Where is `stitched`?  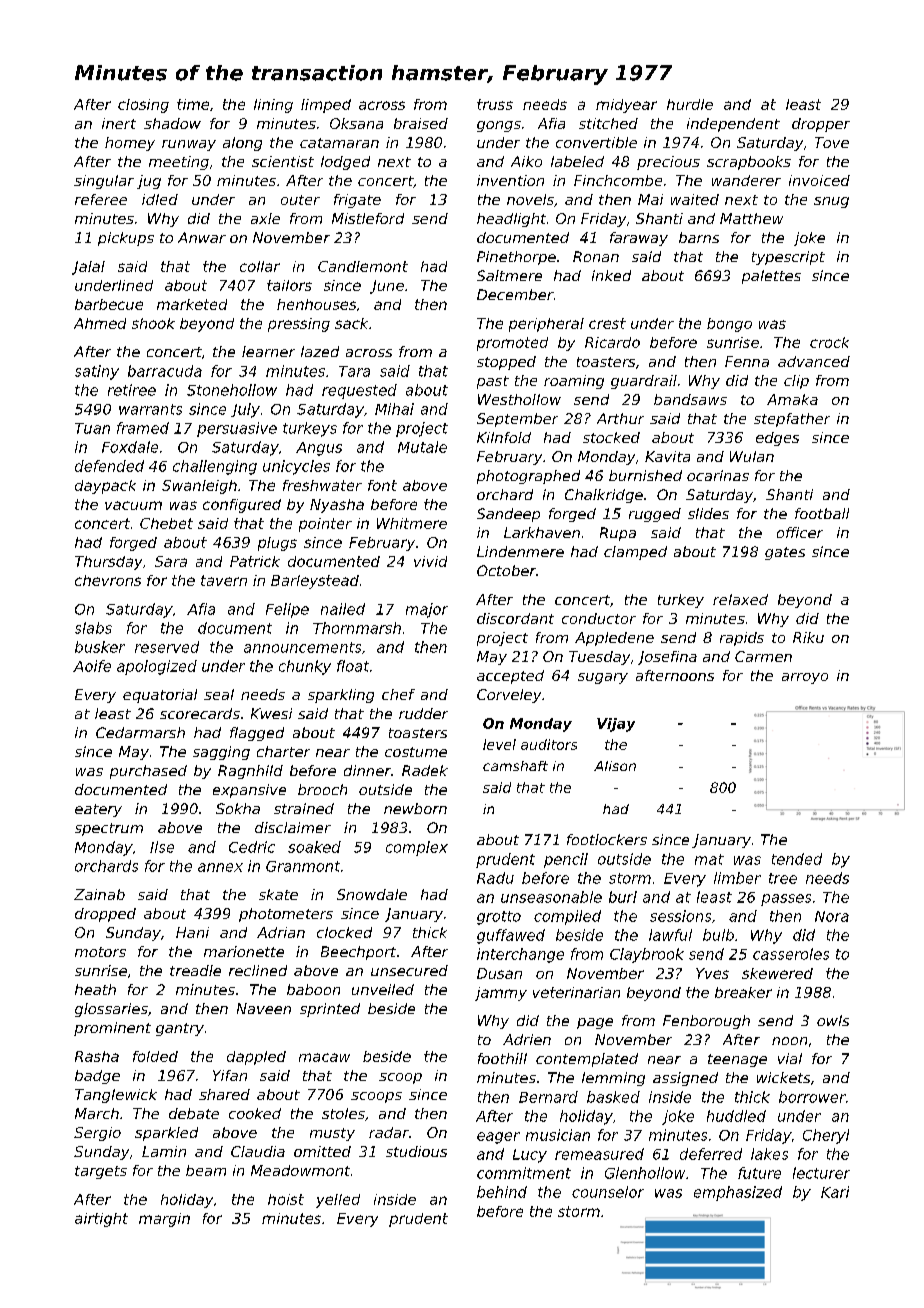
stitched is located at coordinates (608, 123).
